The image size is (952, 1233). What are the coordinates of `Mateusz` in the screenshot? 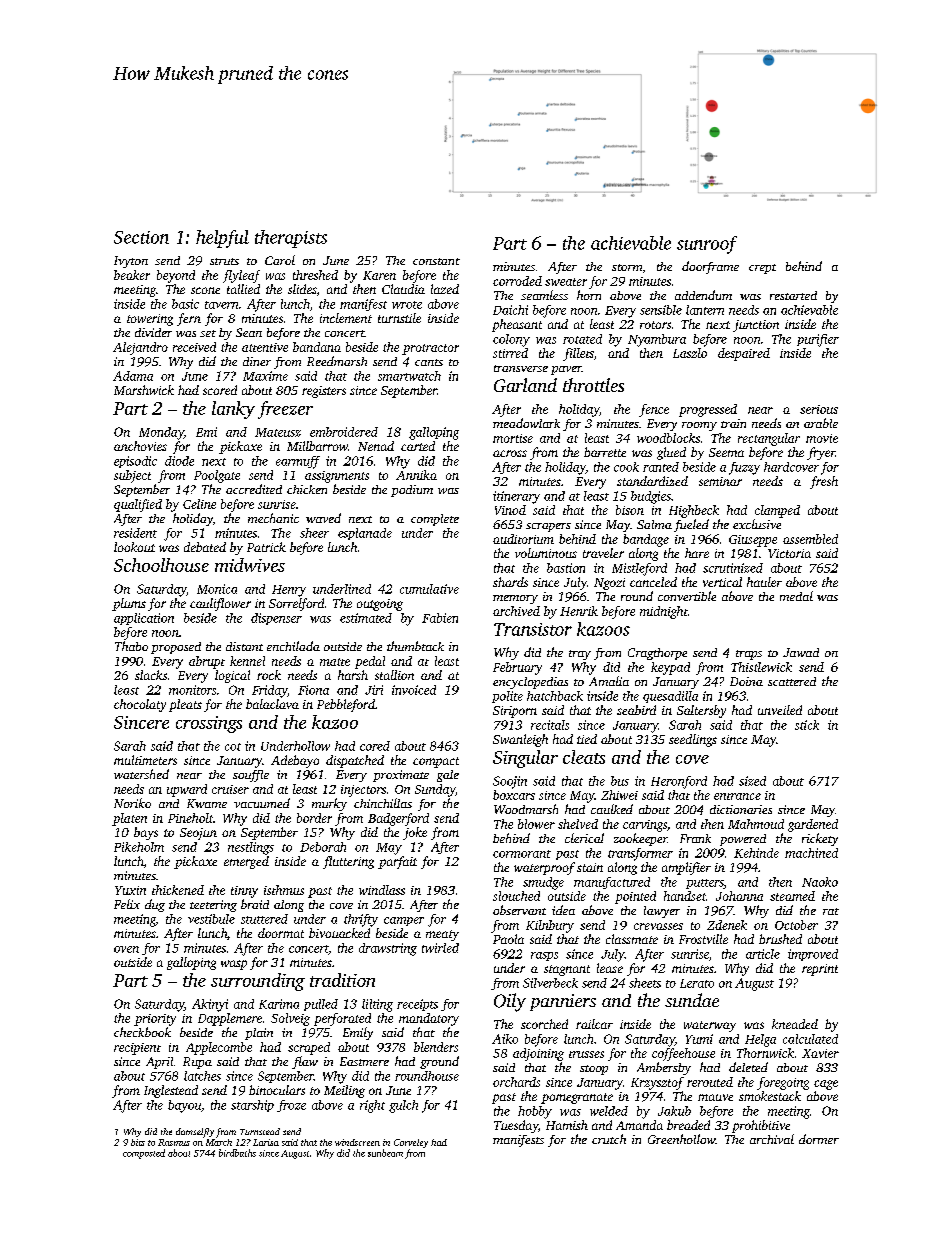 It's located at (278, 432).
